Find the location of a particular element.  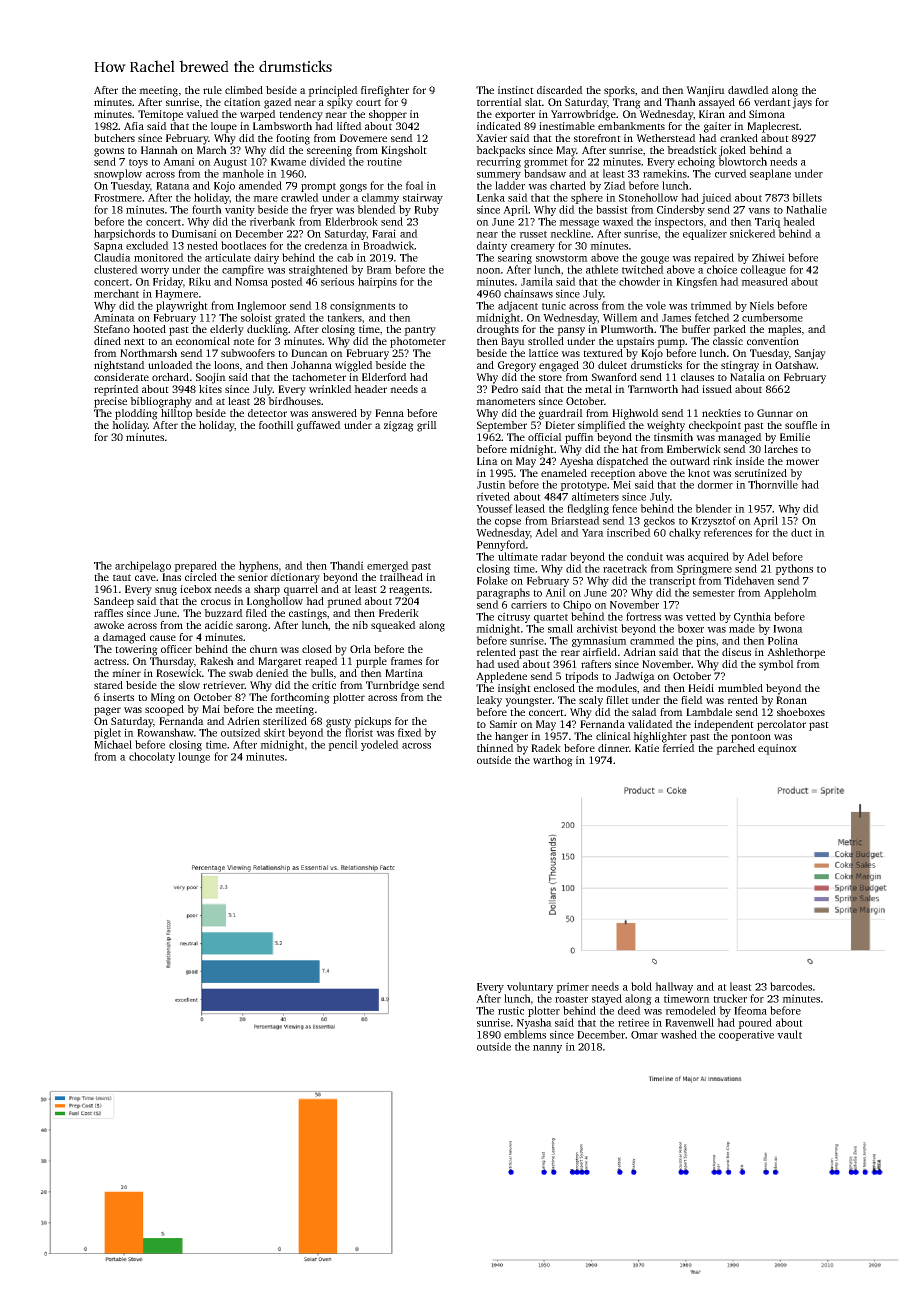

lounge is located at coordinates (194, 757).
